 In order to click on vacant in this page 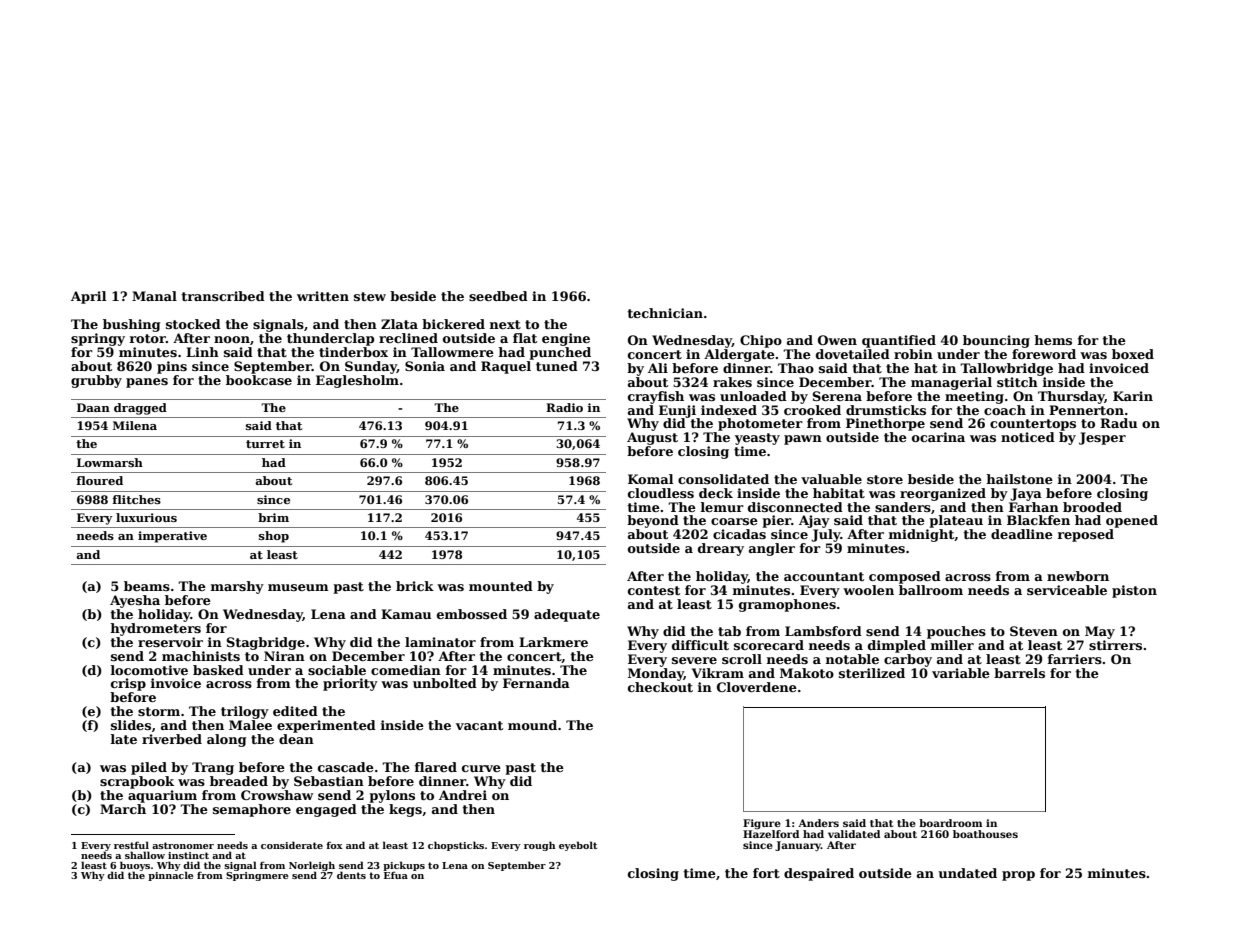, I will do `click(479, 725)`.
